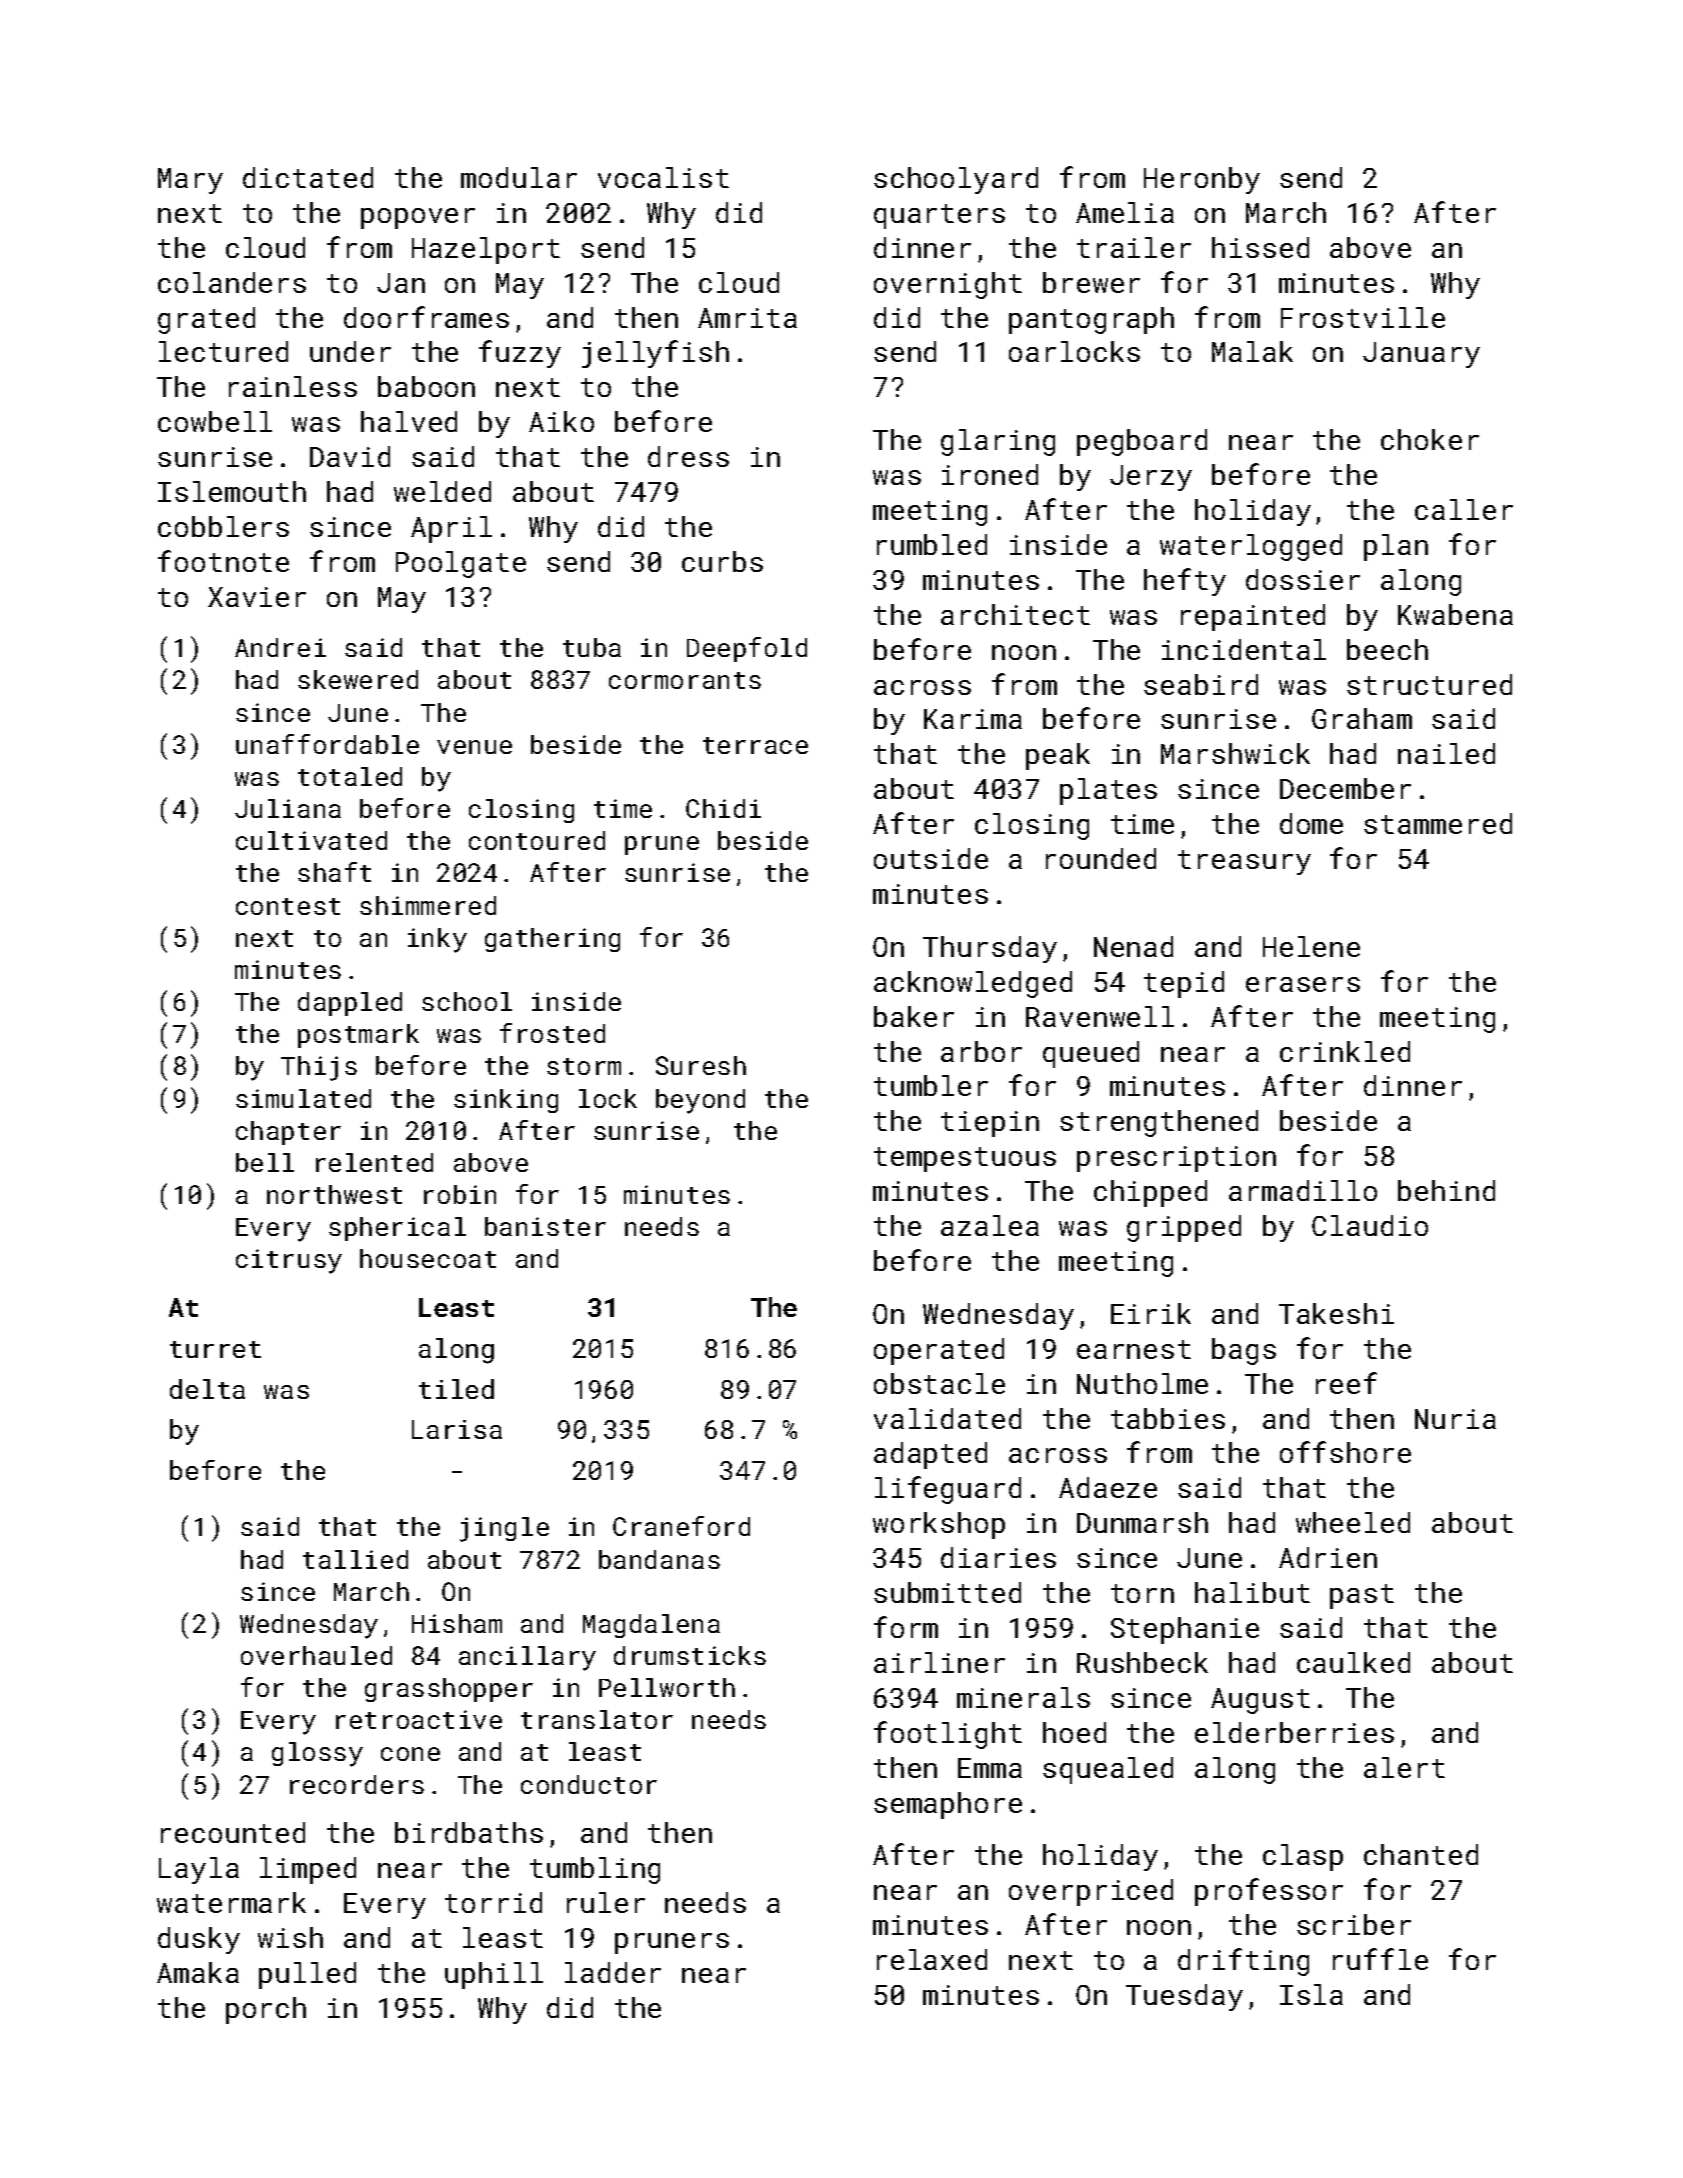  Describe the element at coordinates (939, 216) in the screenshot. I see `quarters` at that location.
